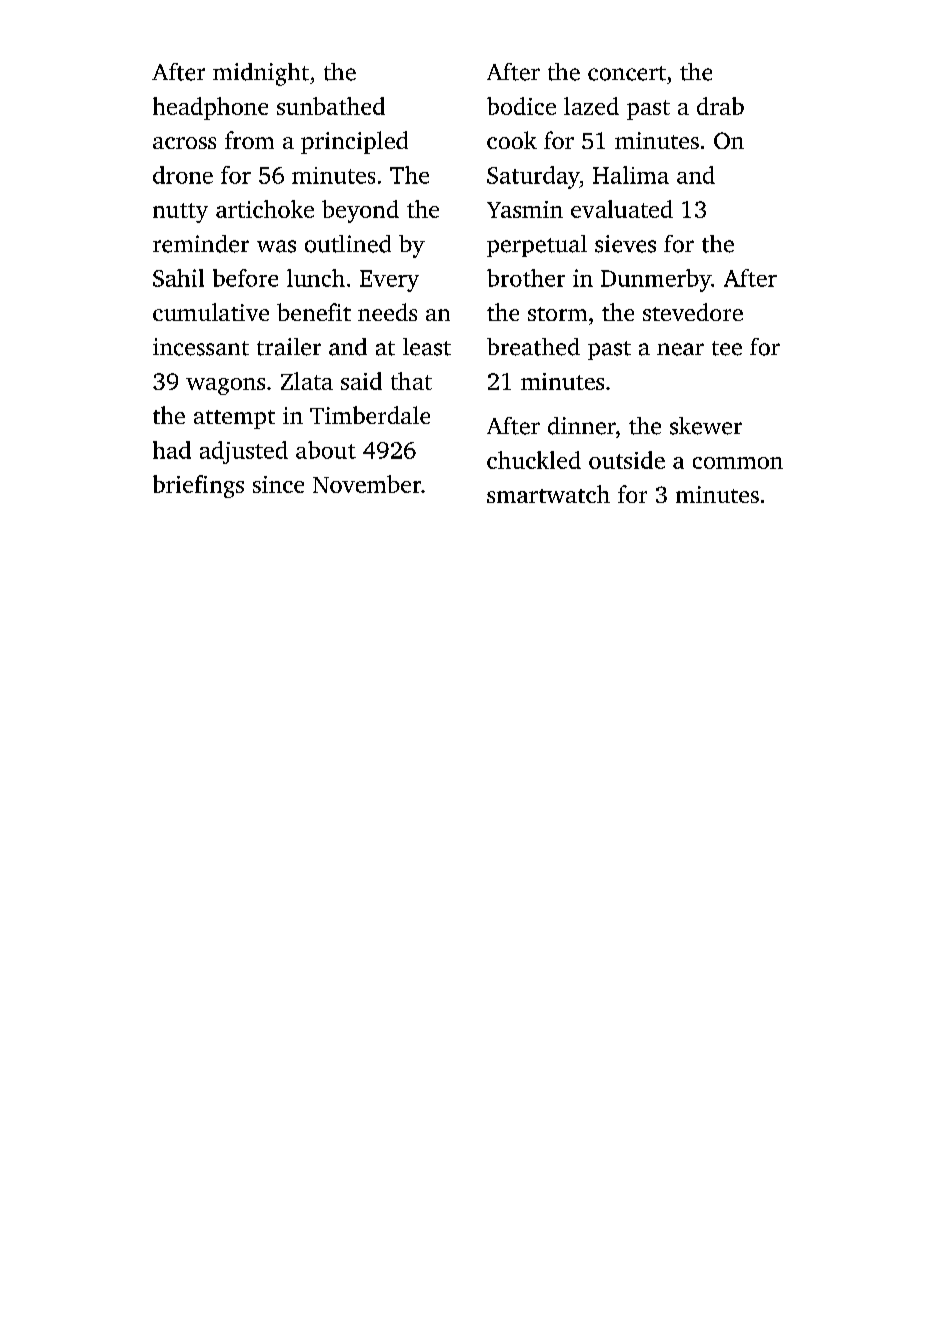 This screenshot has height=1331, width=938. Describe the element at coordinates (680, 349) in the screenshot. I see `near` at that location.
